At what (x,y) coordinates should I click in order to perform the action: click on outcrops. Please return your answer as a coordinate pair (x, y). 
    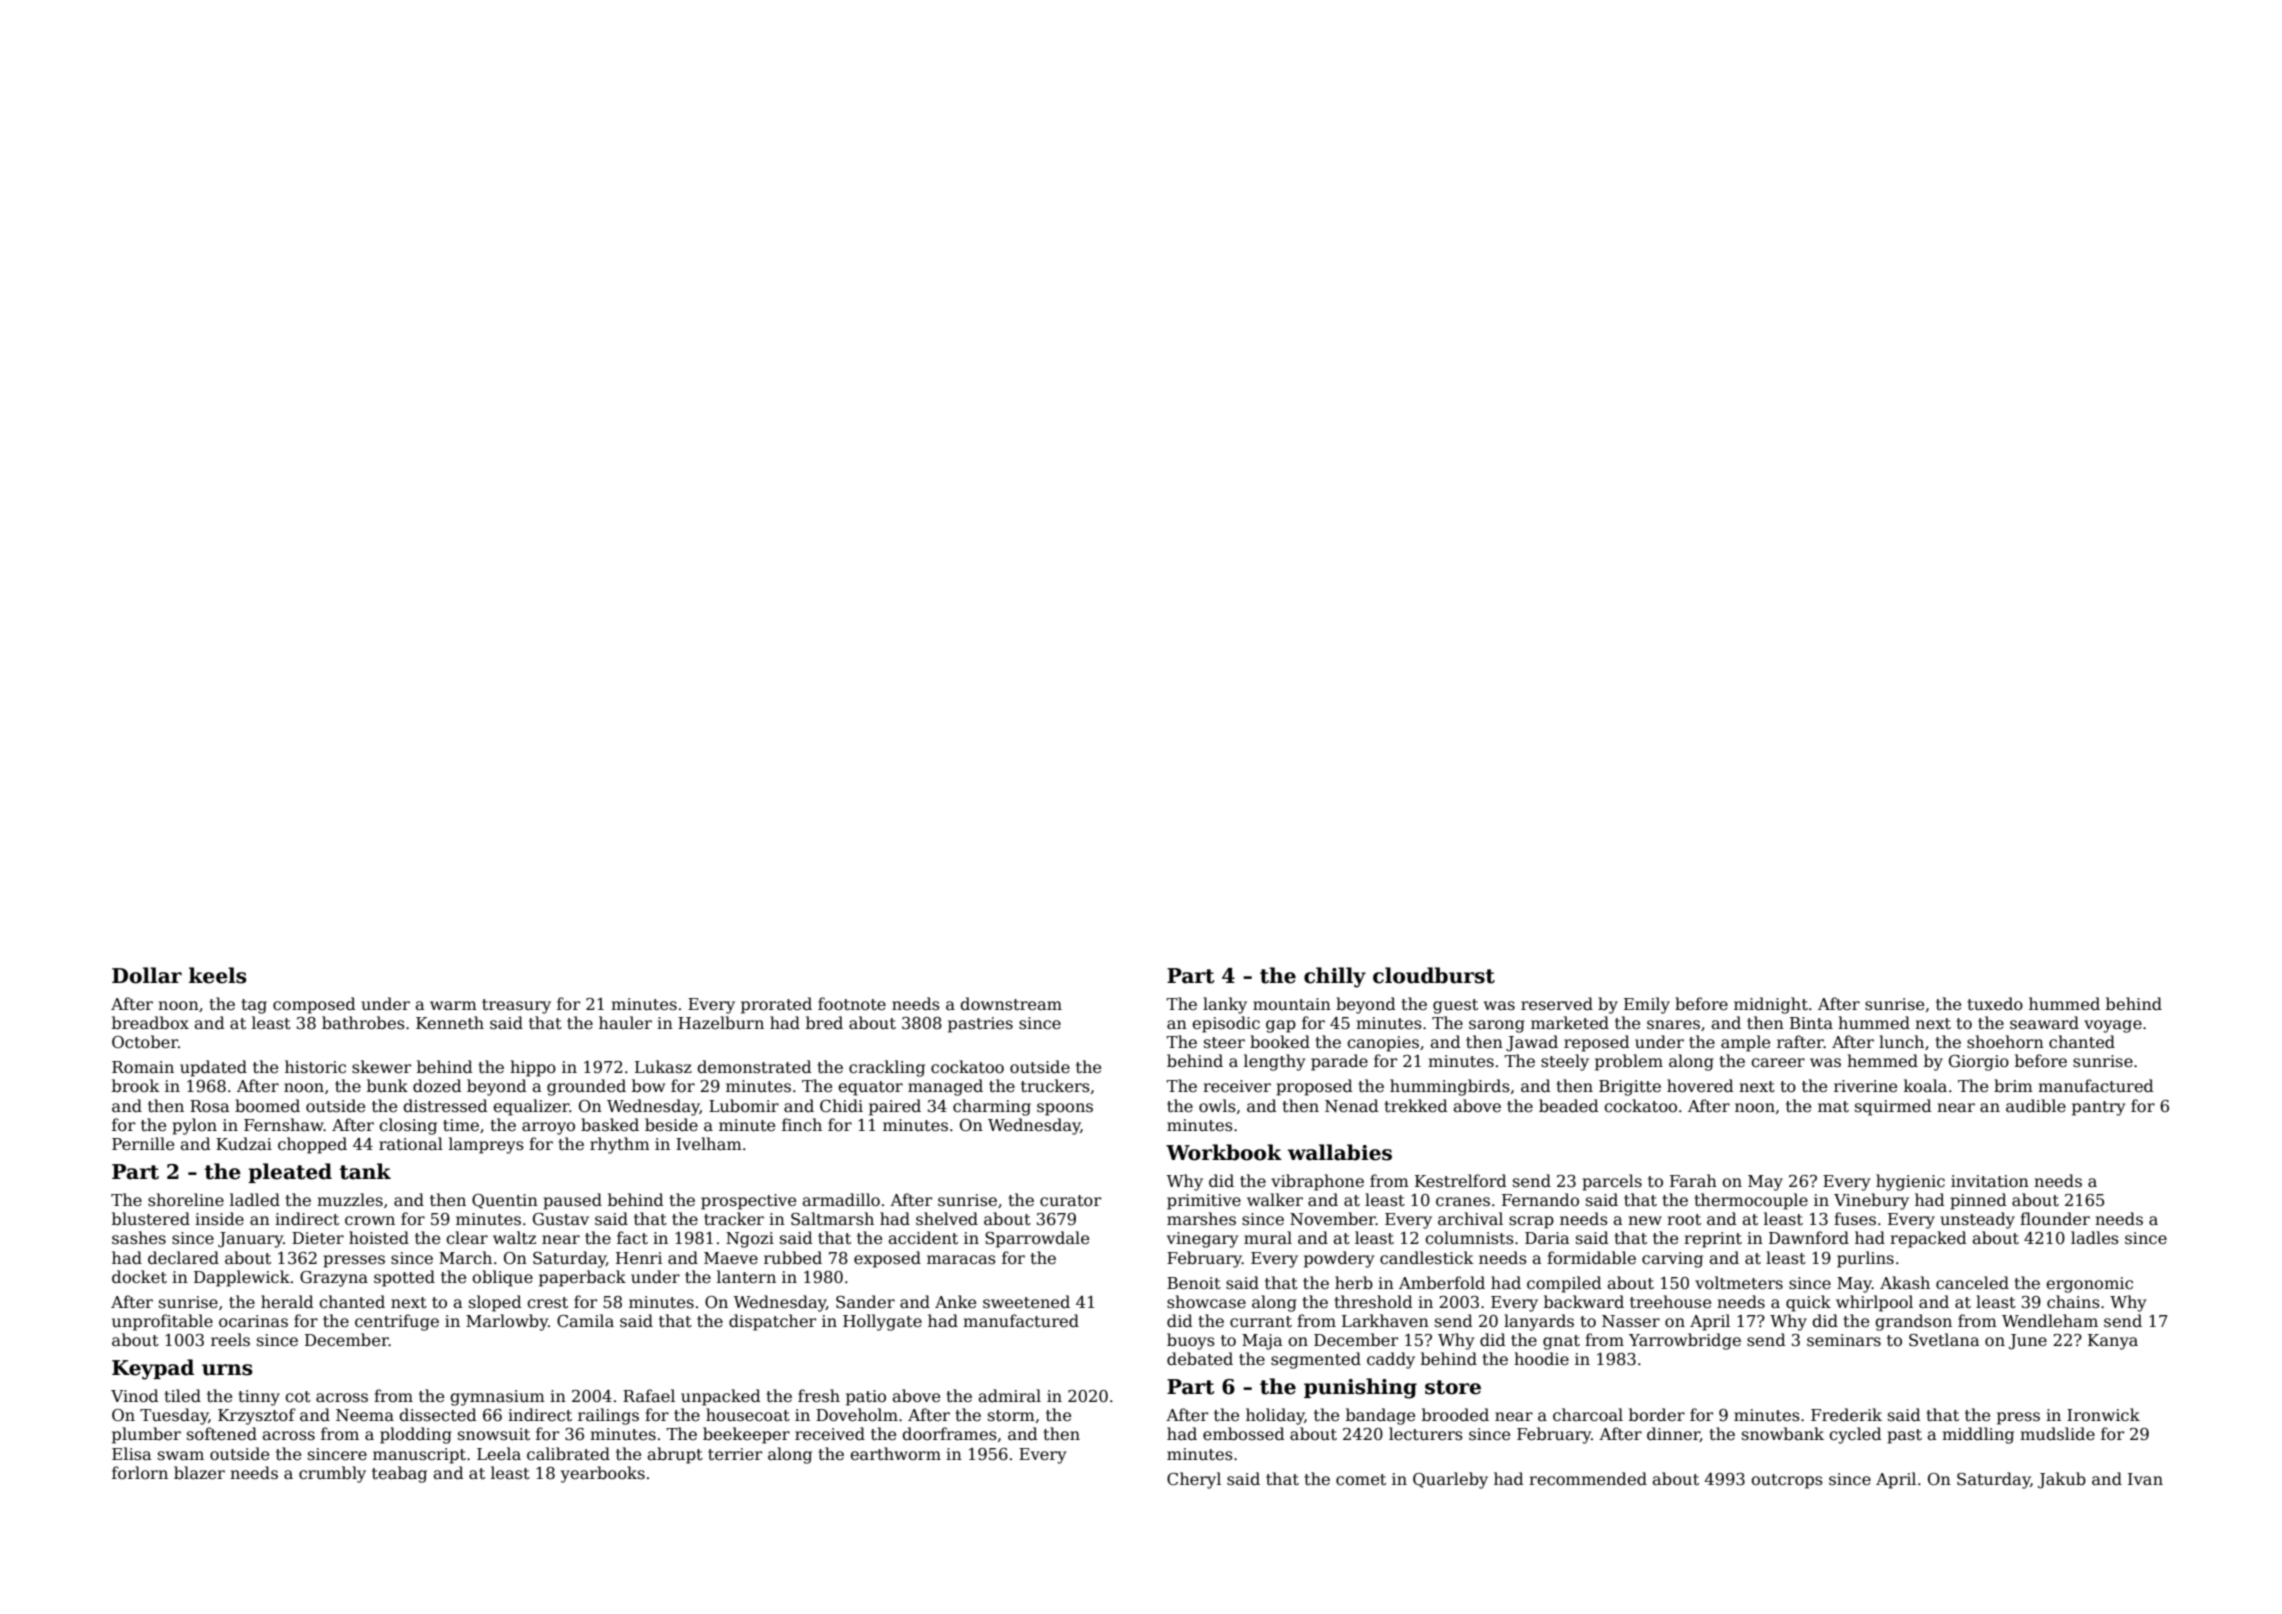
    Looking at the image, I should click on (1787, 1481).
